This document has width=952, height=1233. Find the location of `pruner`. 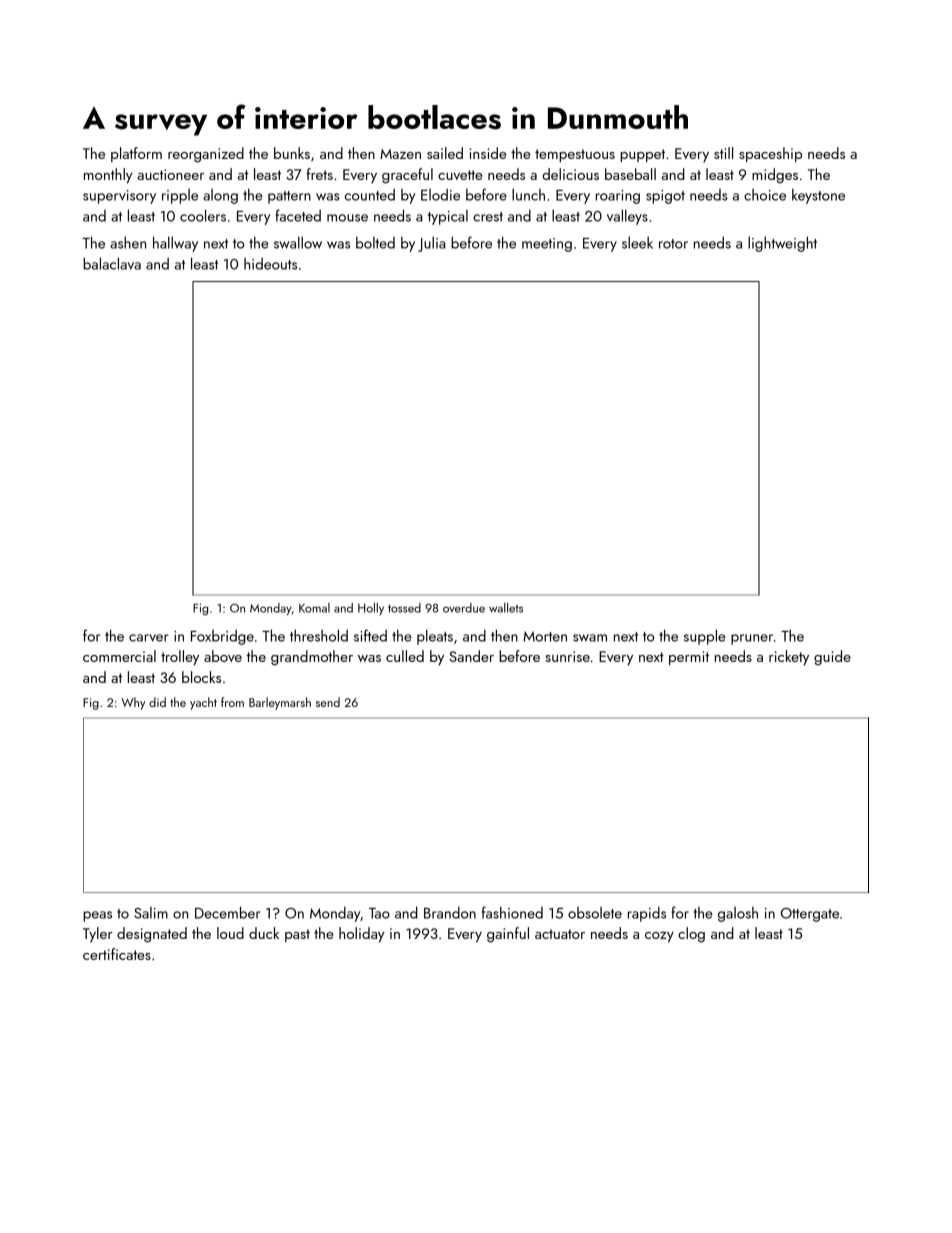

pruner is located at coordinates (752, 639).
